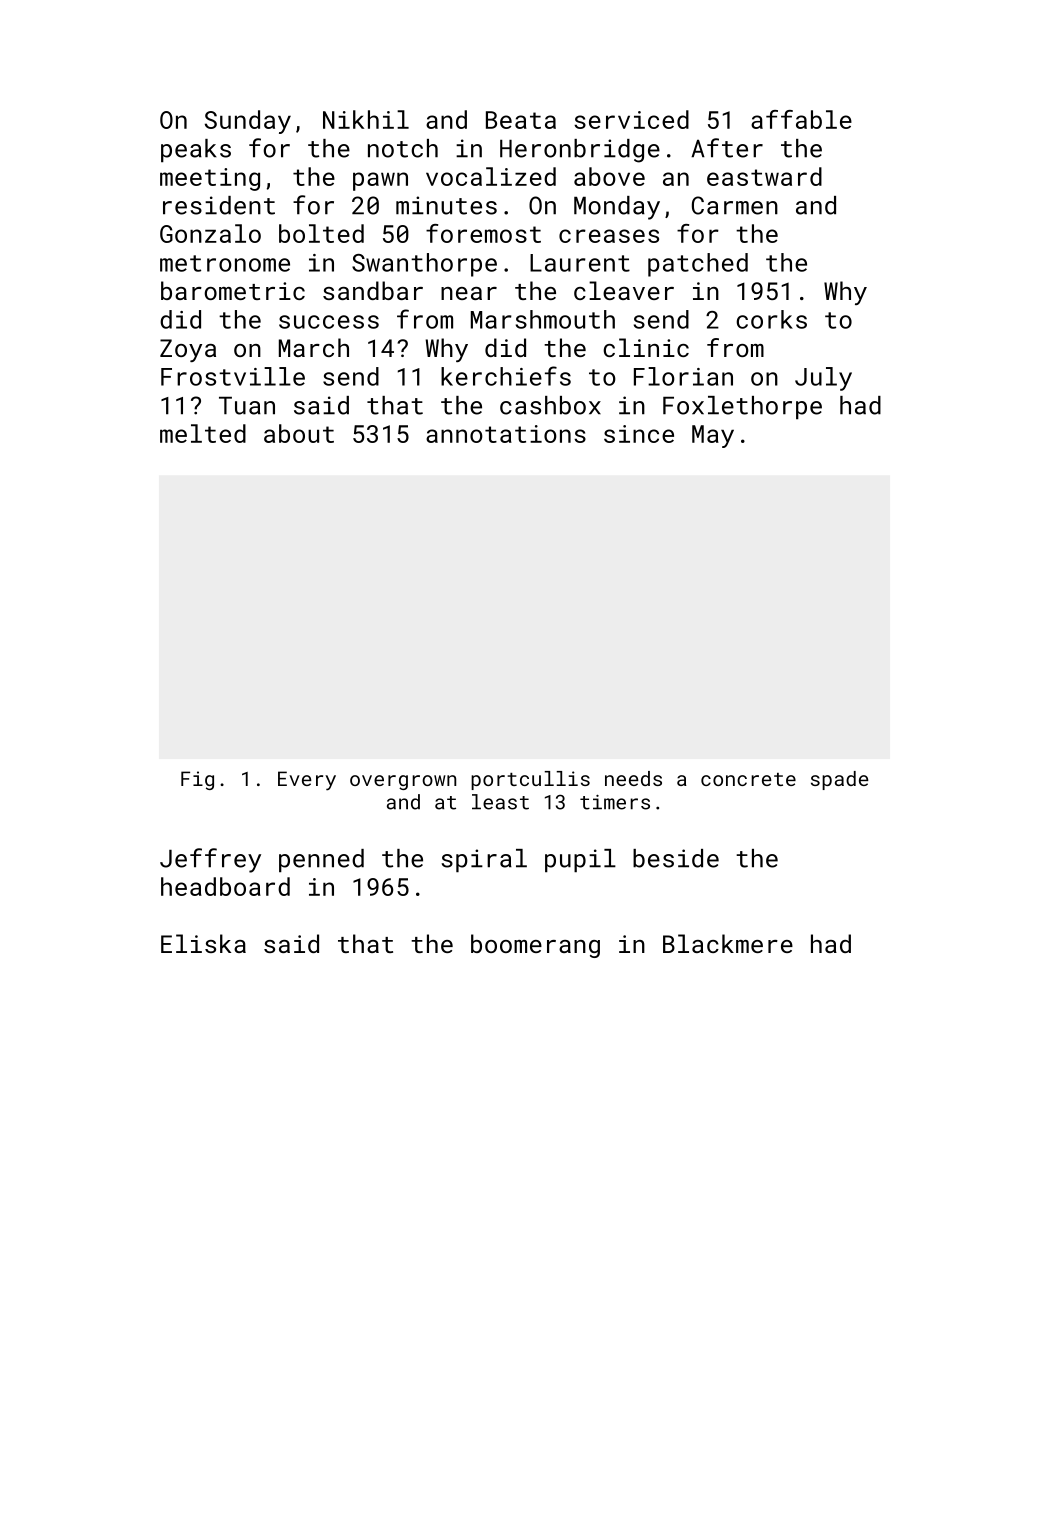  What do you see at coordinates (424, 265) in the screenshot?
I see `Swanthorpe` at bounding box center [424, 265].
